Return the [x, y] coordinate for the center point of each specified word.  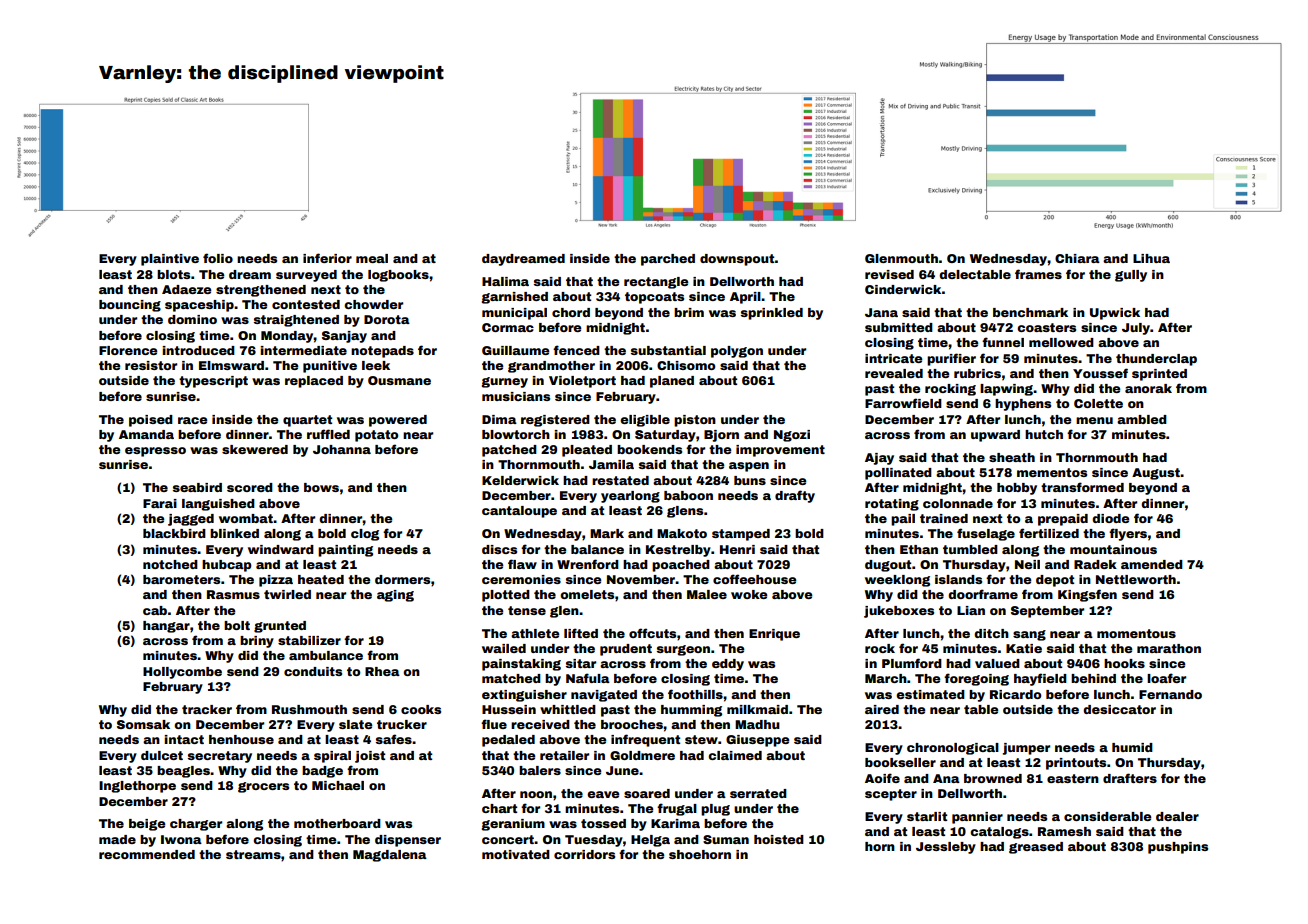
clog [365, 535]
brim [689, 312]
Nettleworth [1136, 579]
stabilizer [309, 640]
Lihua [1151, 258]
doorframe [983, 594]
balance [597, 549]
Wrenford [588, 564]
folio [218, 258]
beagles [183, 772]
